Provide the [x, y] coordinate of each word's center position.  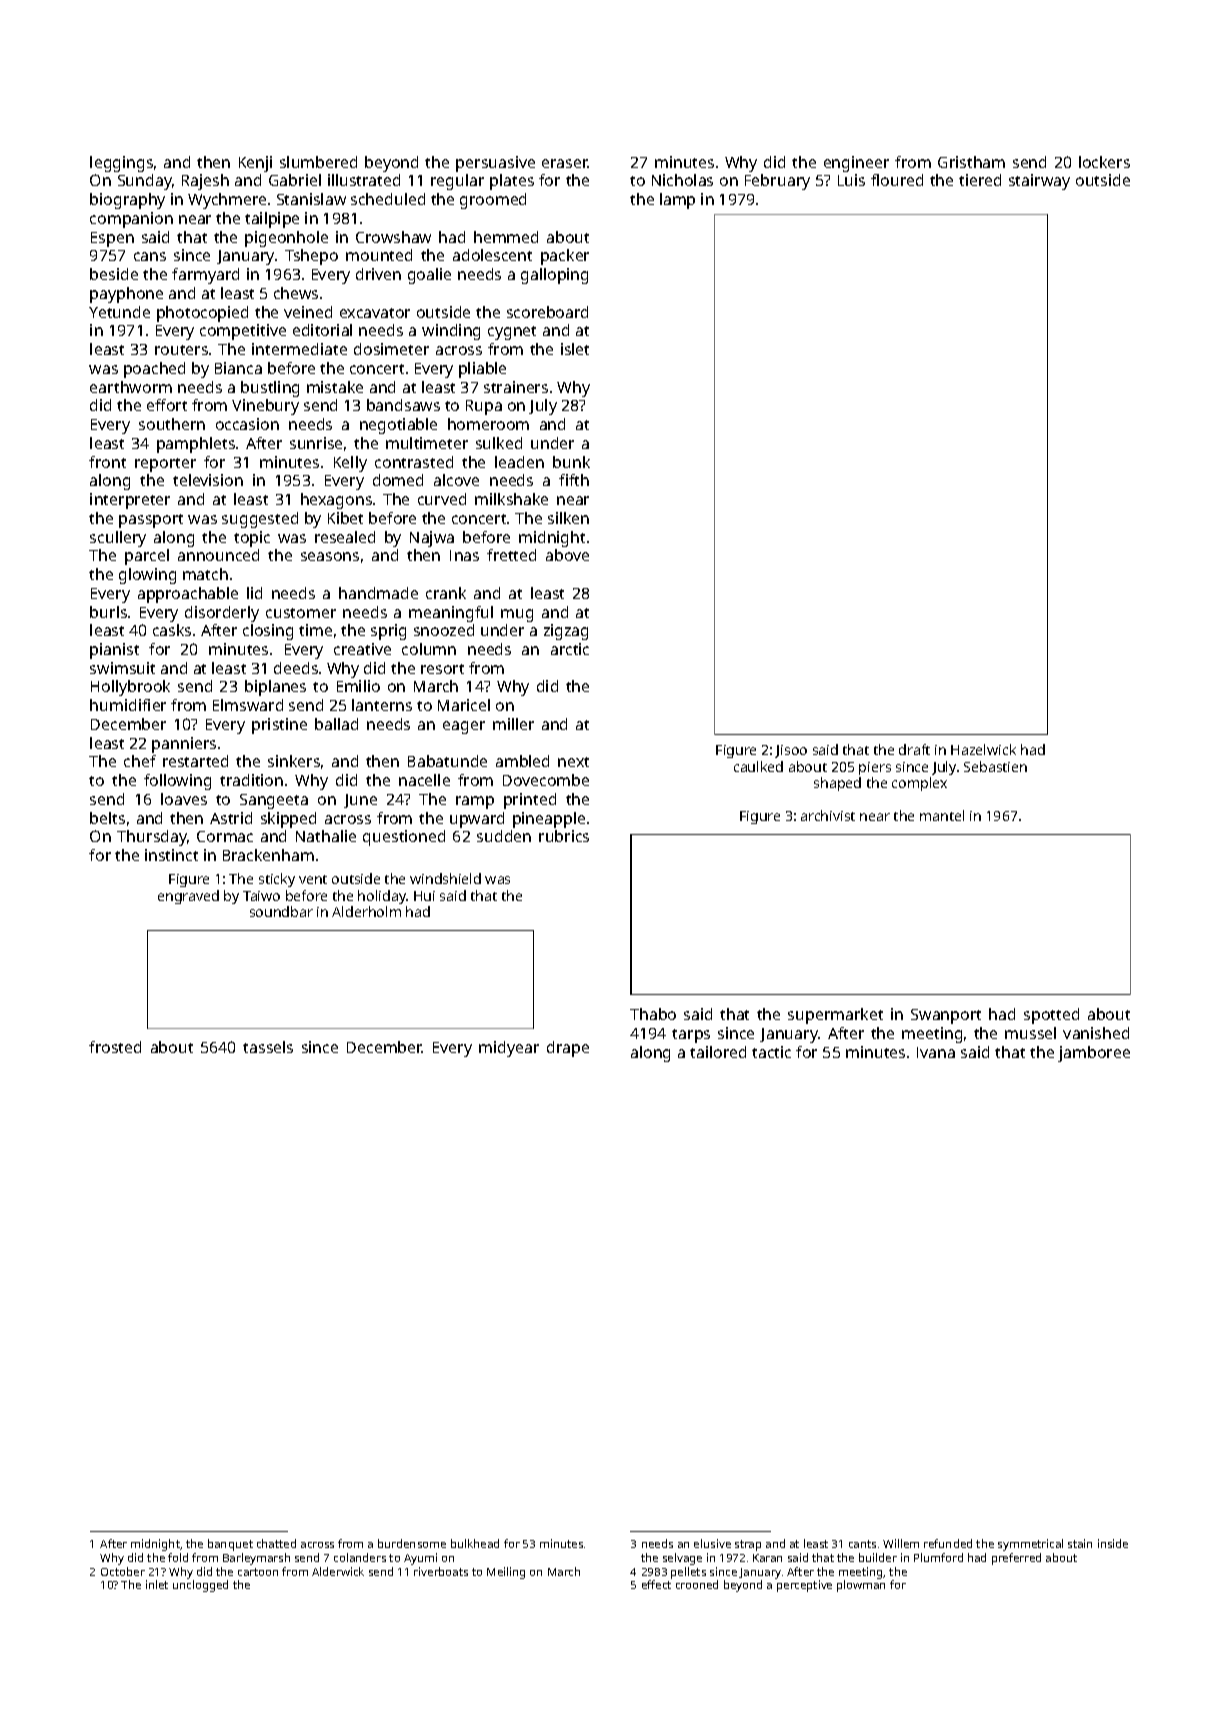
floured [897, 180]
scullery [118, 539]
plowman [861, 1586]
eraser [565, 163]
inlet [157, 1584]
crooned [697, 1584]
